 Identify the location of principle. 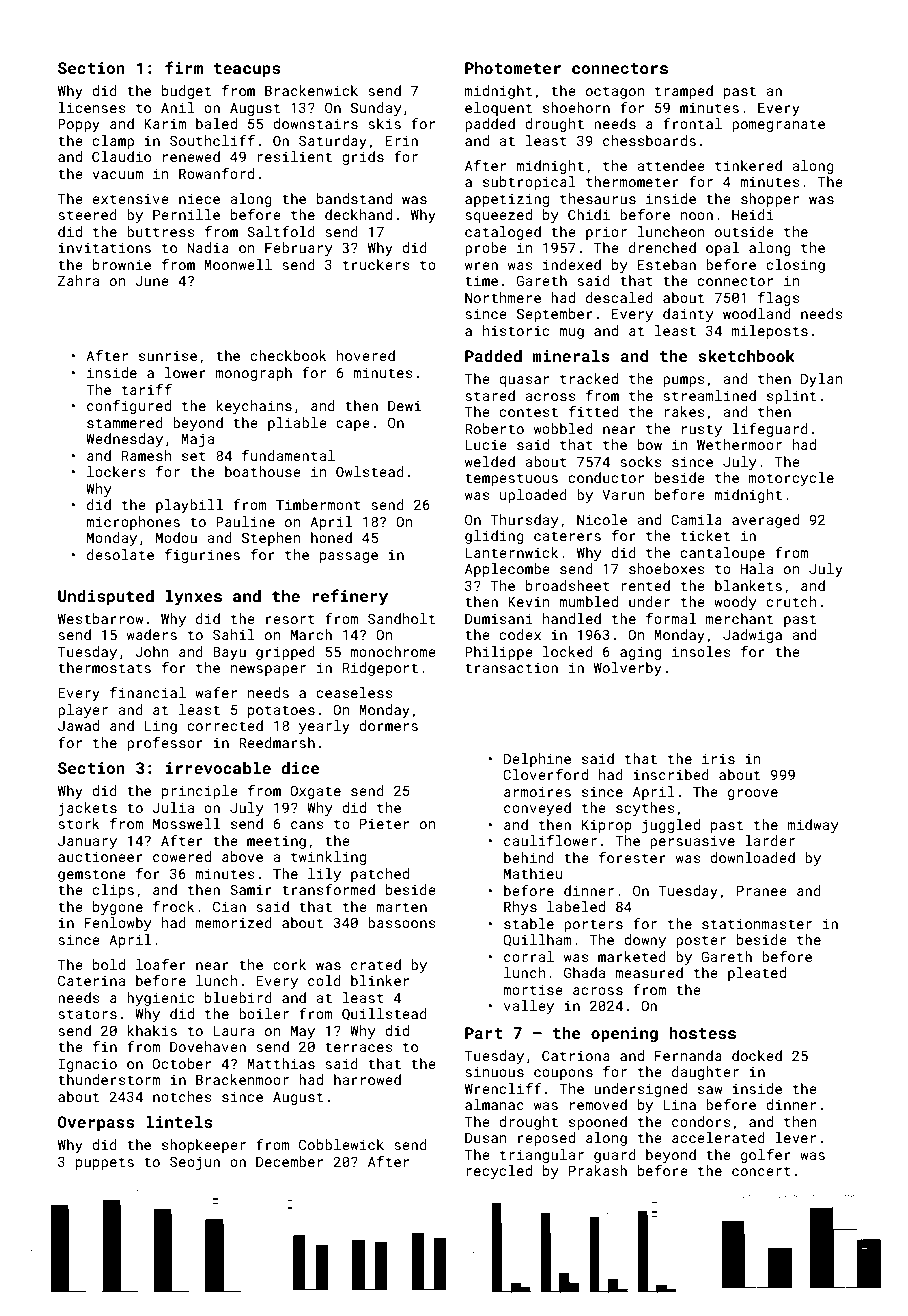
(200, 792).
